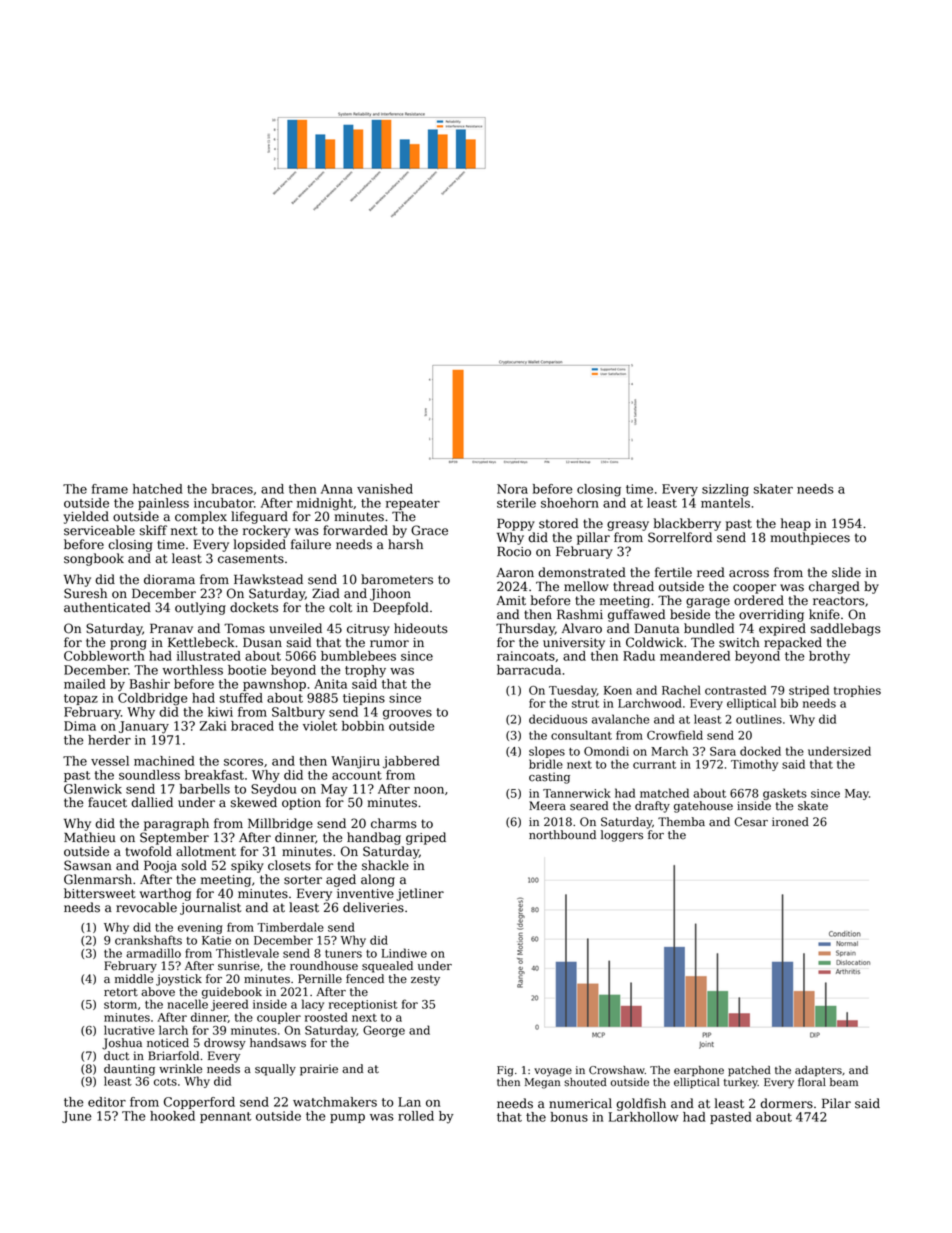 This screenshot has height=1233, width=952. What do you see at coordinates (220, 712) in the screenshot?
I see `kiwi` at bounding box center [220, 712].
